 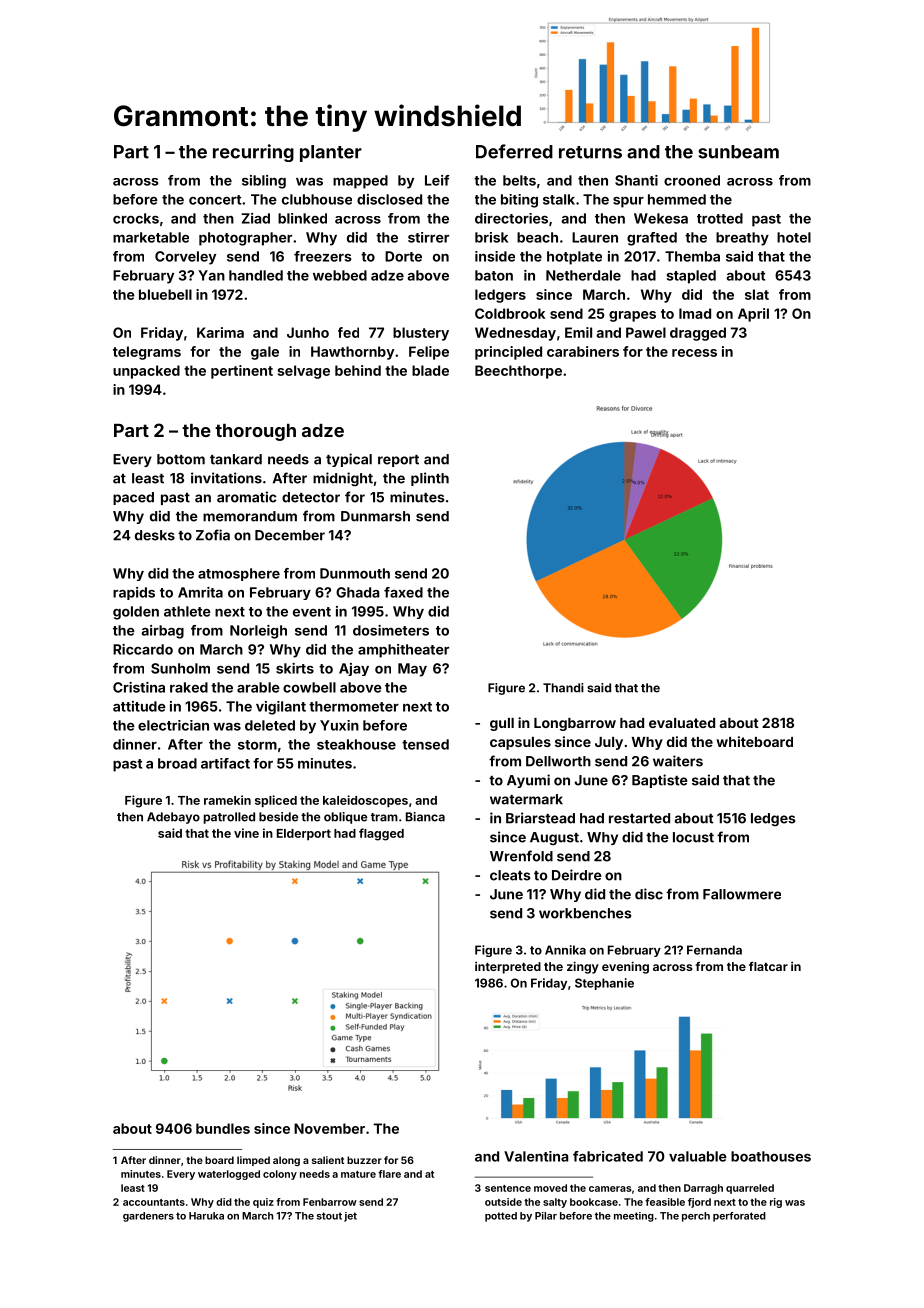 What do you see at coordinates (146, 372) in the screenshot?
I see `unpacked` at bounding box center [146, 372].
